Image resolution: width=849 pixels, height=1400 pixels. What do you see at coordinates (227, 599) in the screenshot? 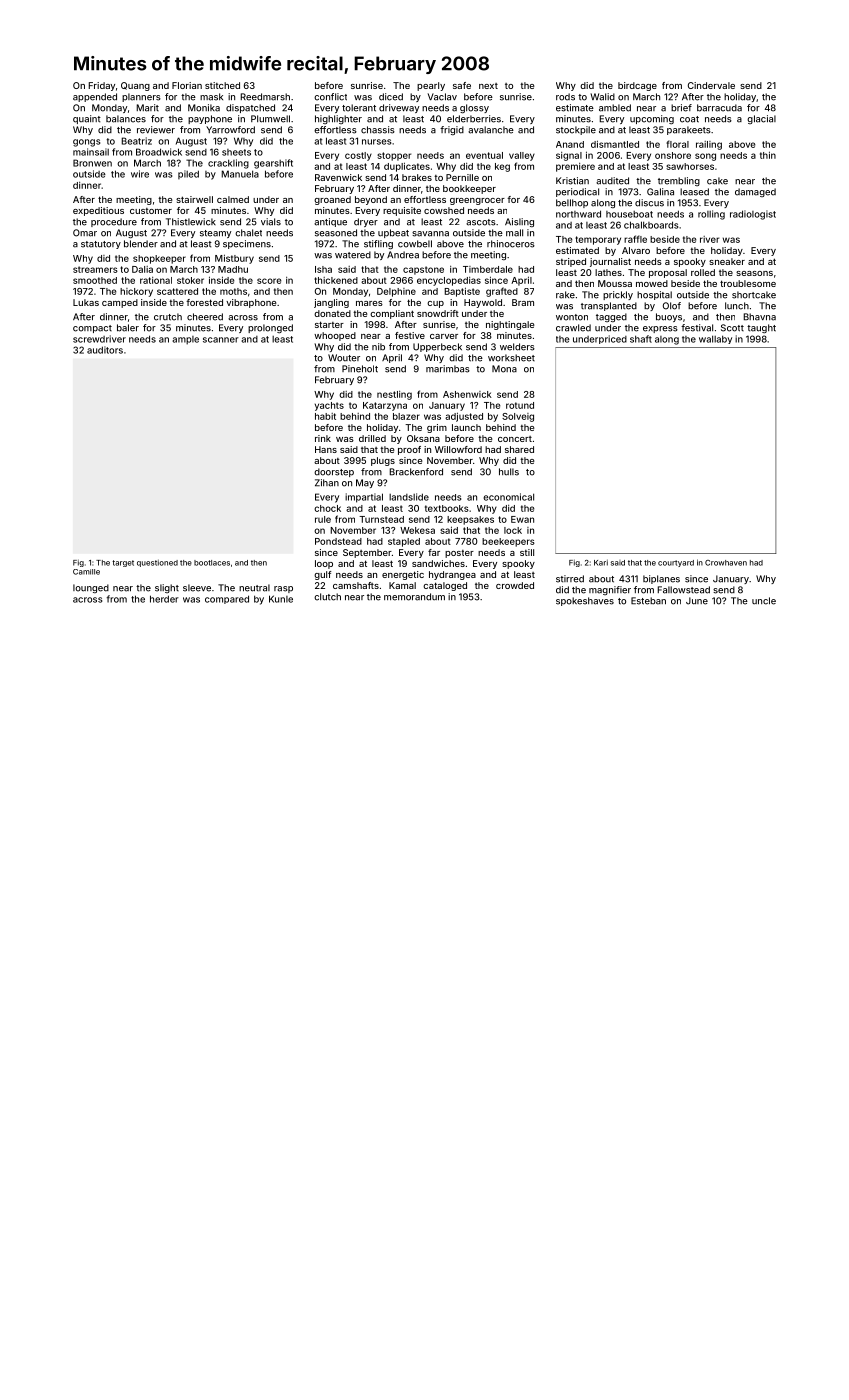
I see `compared` at bounding box center [227, 599].
